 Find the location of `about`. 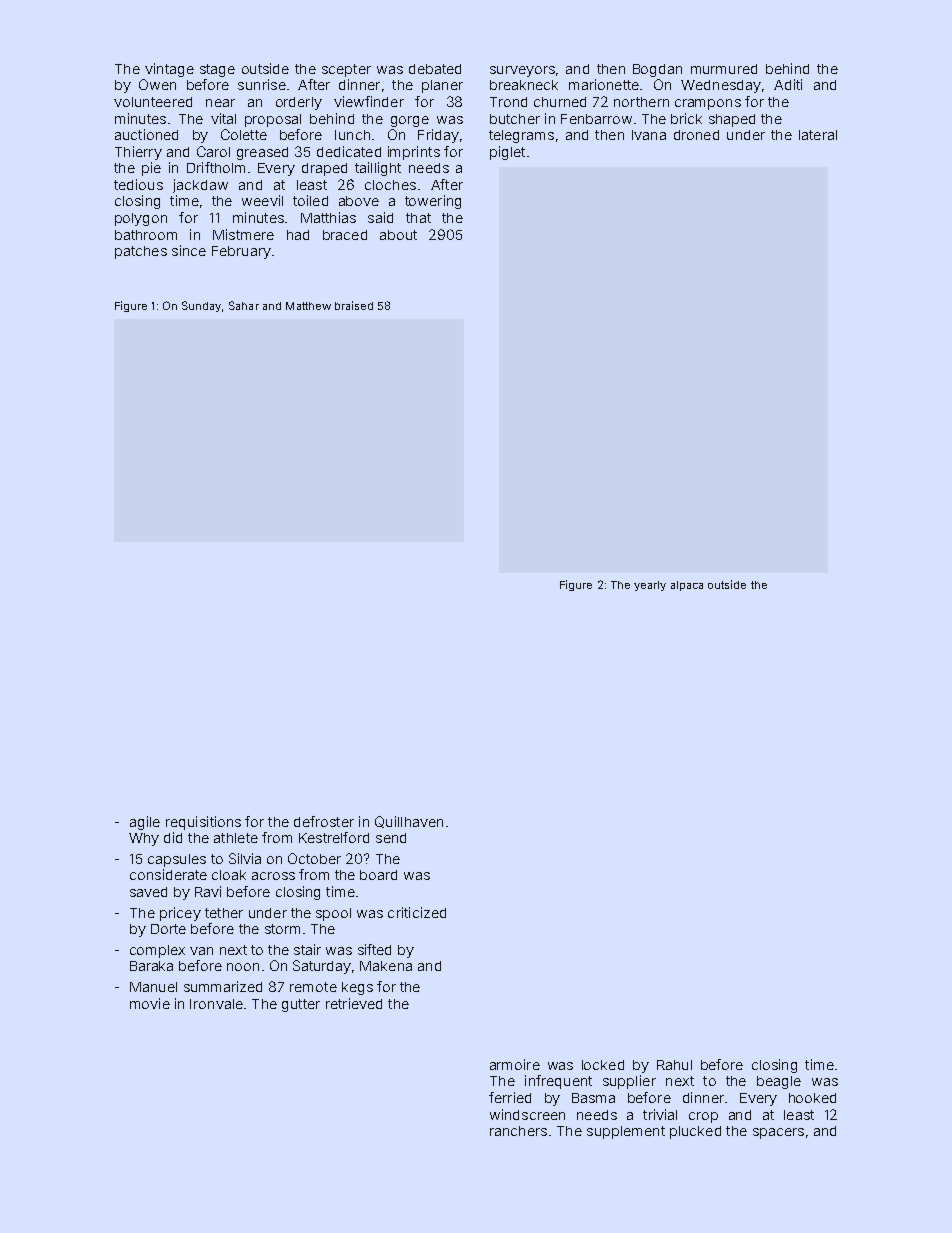

about is located at coordinates (398, 235).
